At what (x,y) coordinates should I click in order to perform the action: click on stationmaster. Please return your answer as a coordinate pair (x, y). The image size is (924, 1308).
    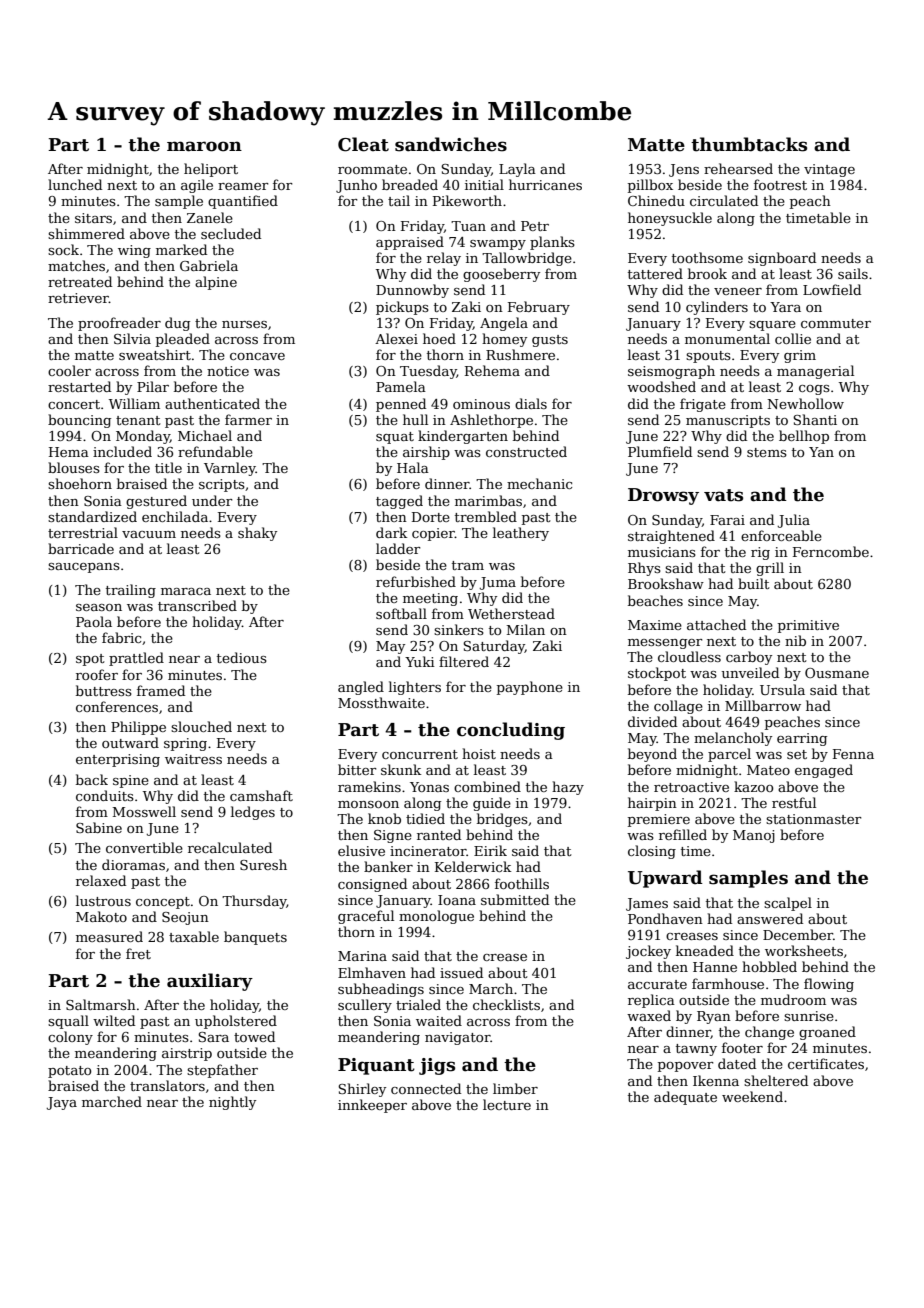
    Looking at the image, I should click on (814, 819).
